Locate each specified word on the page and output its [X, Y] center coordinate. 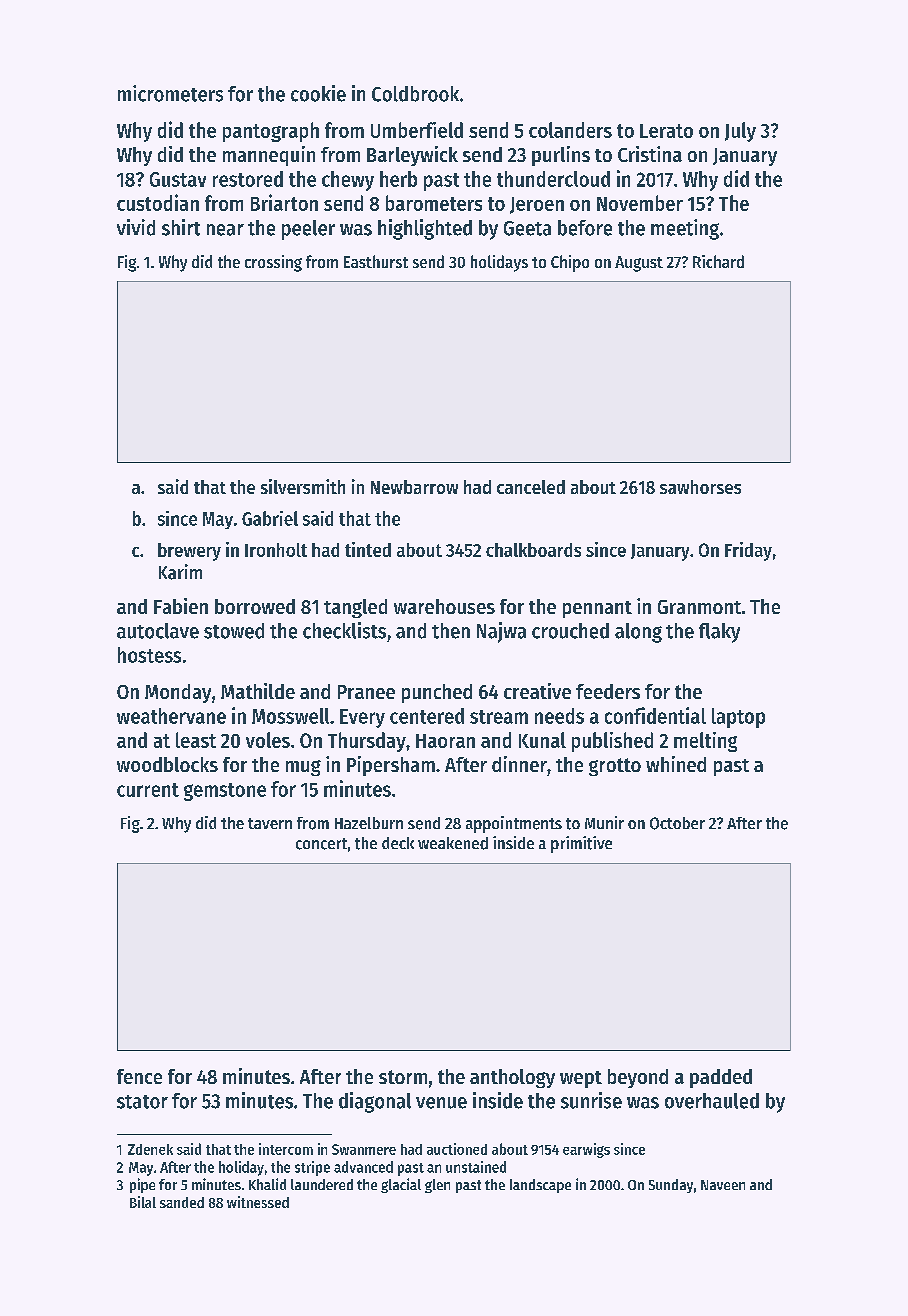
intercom [286, 1149]
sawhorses [700, 487]
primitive [581, 844]
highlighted [425, 229]
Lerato [666, 131]
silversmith [303, 486]
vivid [136, 227]
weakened [453, 843]
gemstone [225, 792]
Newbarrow [414, 487]
